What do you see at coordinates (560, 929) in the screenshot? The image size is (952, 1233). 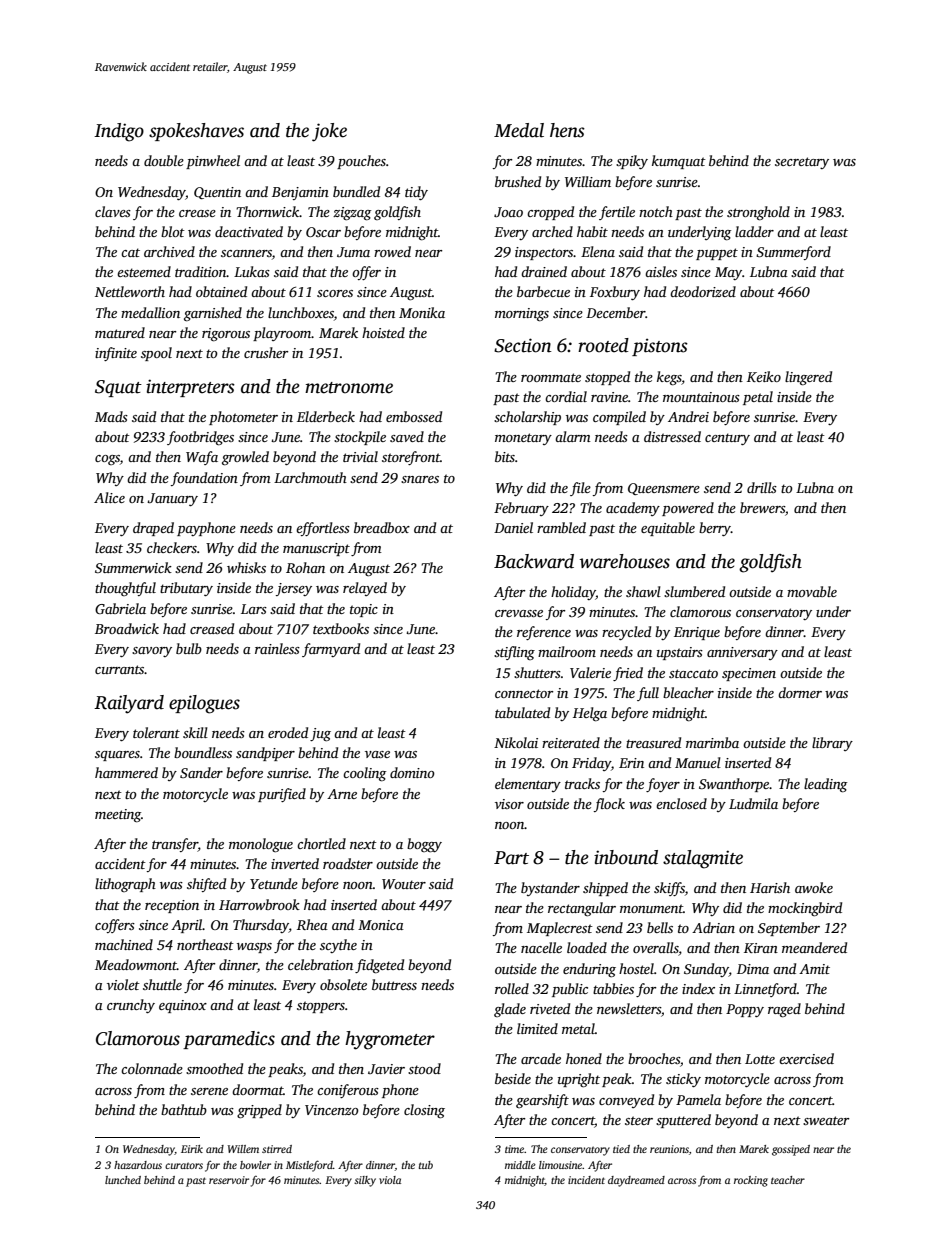 I see `Maplecrest` at bounding box center [560, 929].
